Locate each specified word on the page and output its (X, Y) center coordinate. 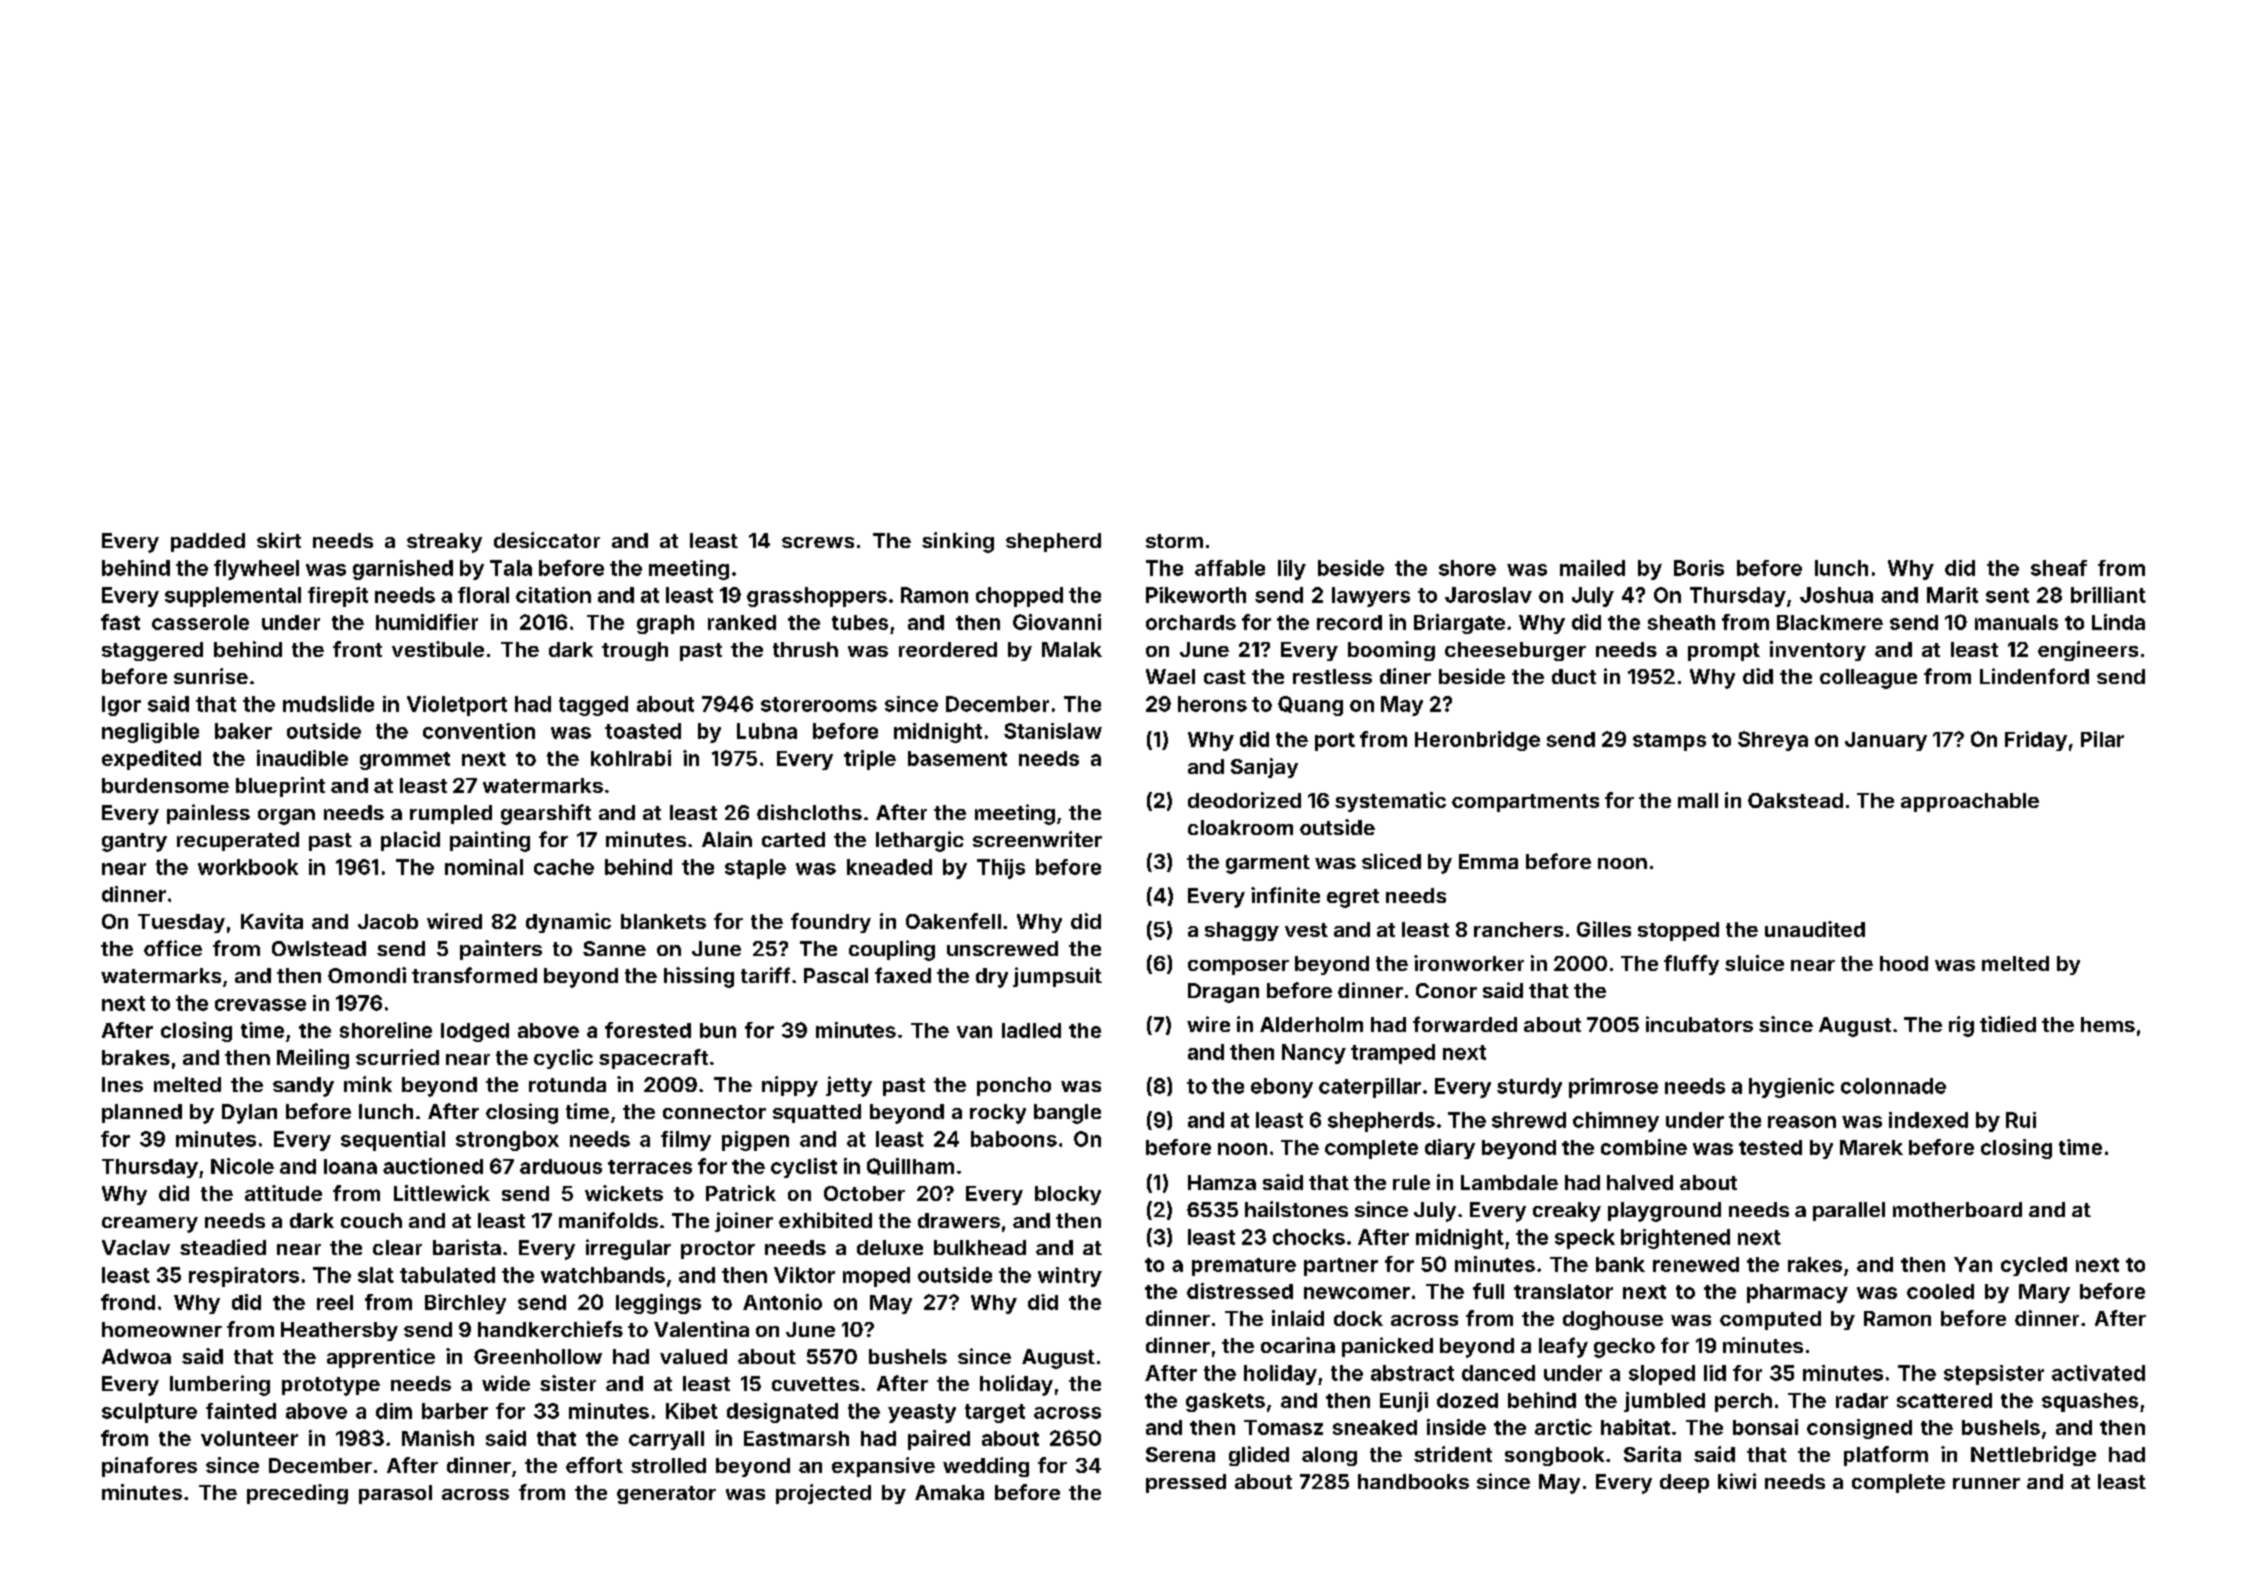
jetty (849, 1086)
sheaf (2059, 568)
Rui (2021, 1120)
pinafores (149, 1467)
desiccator (547, 540)
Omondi (367, 975)
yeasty (922, 1413)
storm (1174, 541)
